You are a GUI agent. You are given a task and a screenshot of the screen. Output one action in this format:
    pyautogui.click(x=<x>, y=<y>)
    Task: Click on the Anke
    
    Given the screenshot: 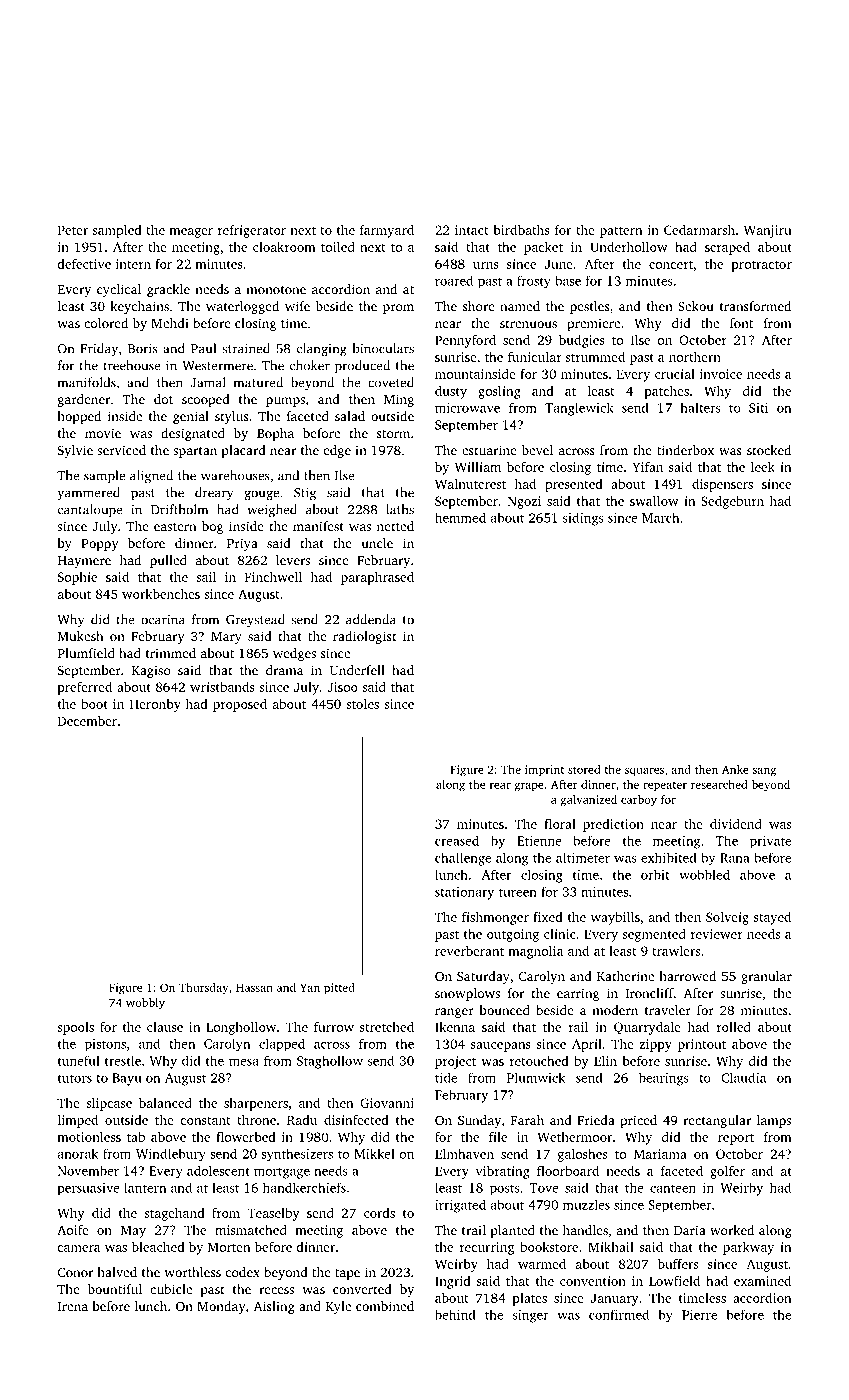 What is the action you would take?
    pyautogui.click(x=735, y=769)
